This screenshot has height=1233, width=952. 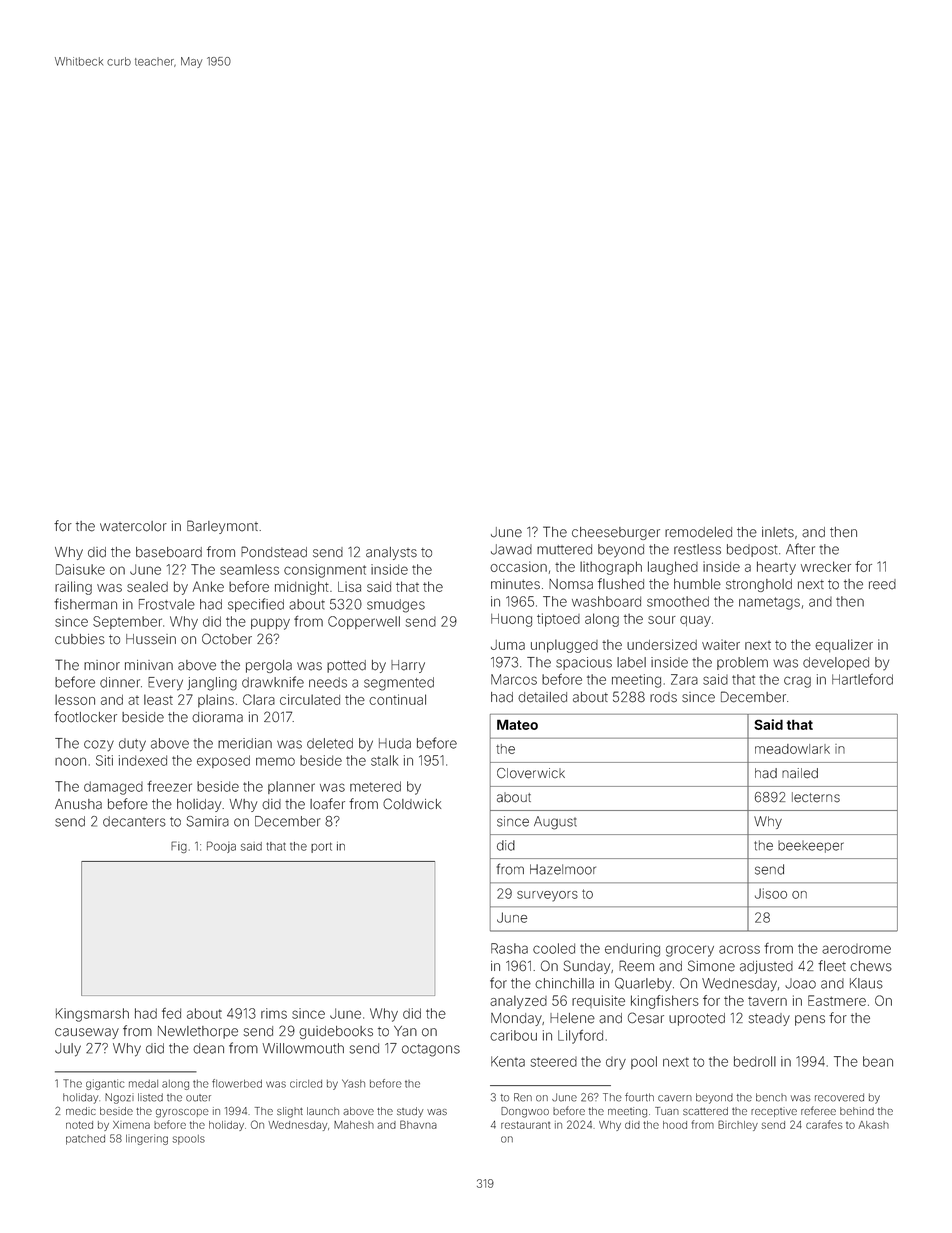 I want to click on jangling, so click(x=212, y=684).
